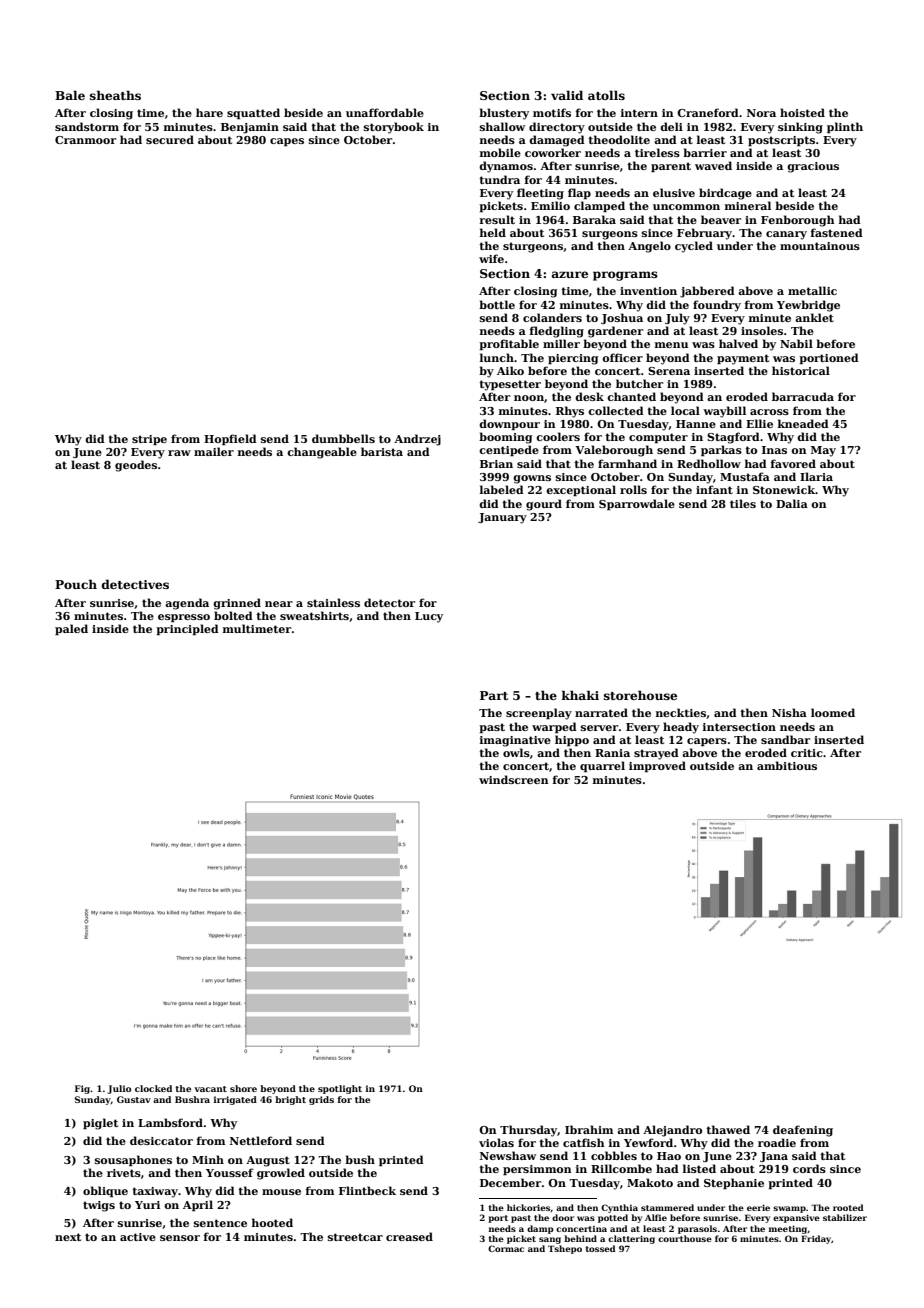 This image has width=924, height=1308. Describe the element at coordinates (788, 1229) in the image. I see `meeting` at that location.
